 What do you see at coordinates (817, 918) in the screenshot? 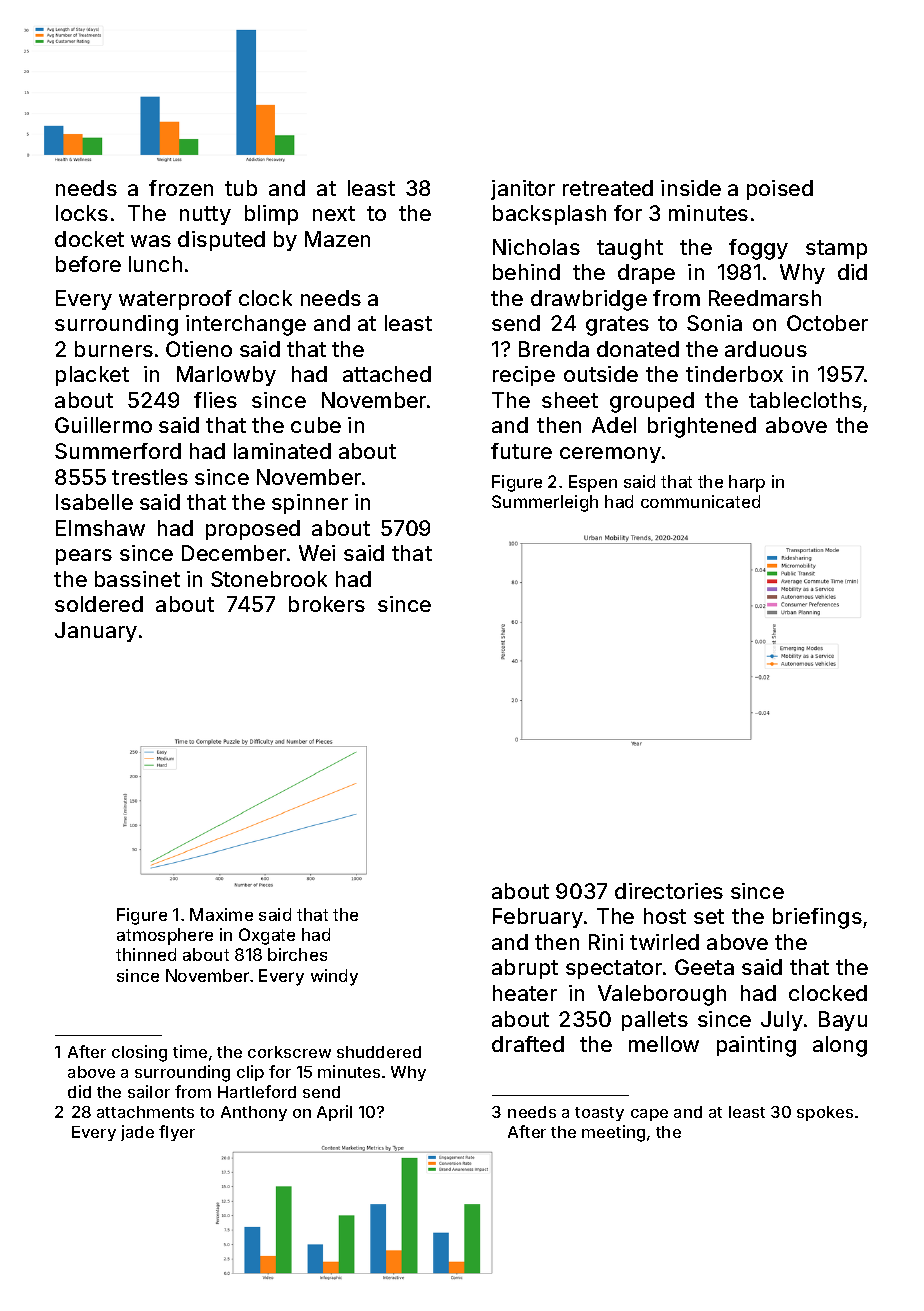
I see `briefings` at bounding box center [817, 918].
